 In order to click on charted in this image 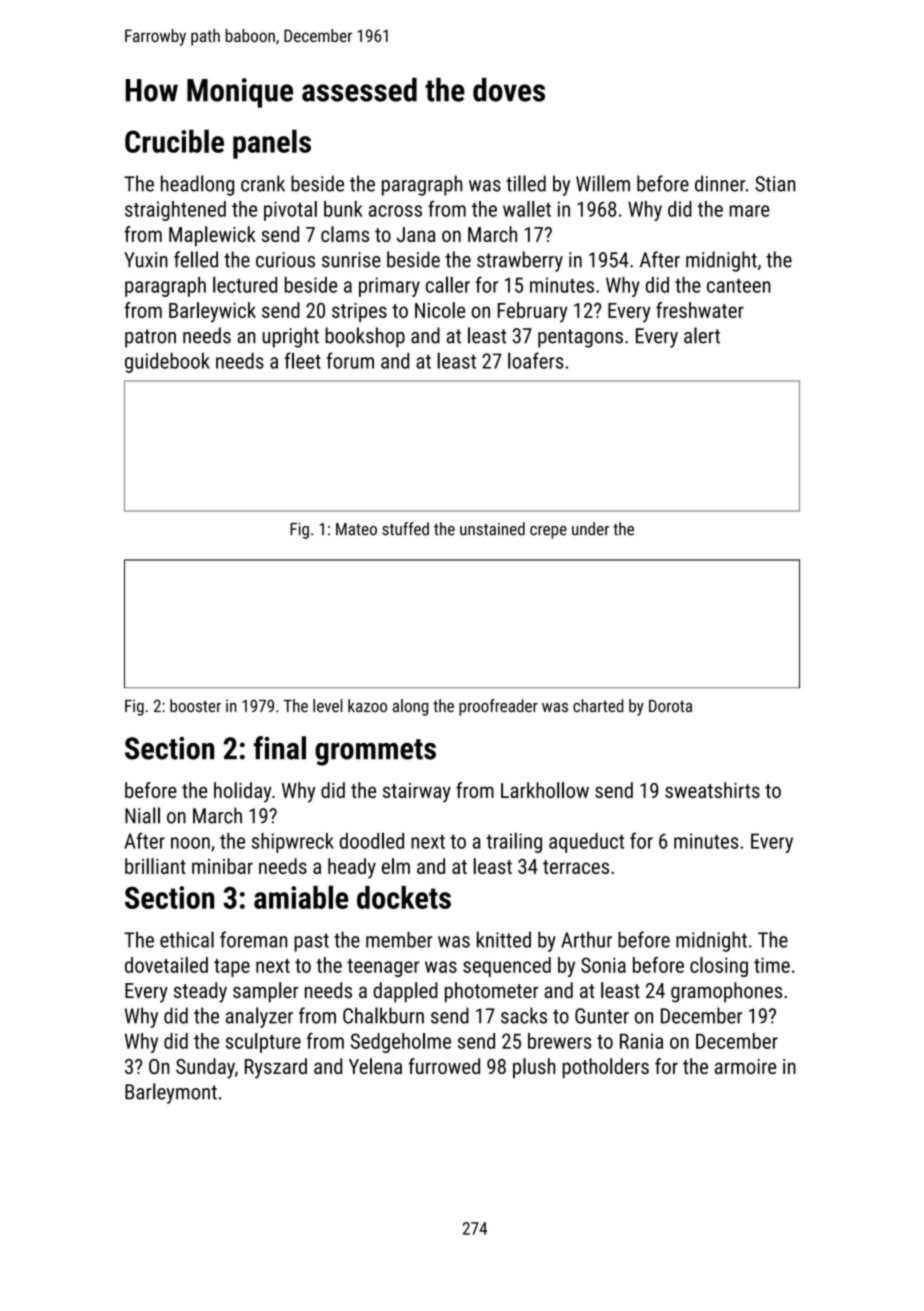, I will do `click(598, 705)`.
